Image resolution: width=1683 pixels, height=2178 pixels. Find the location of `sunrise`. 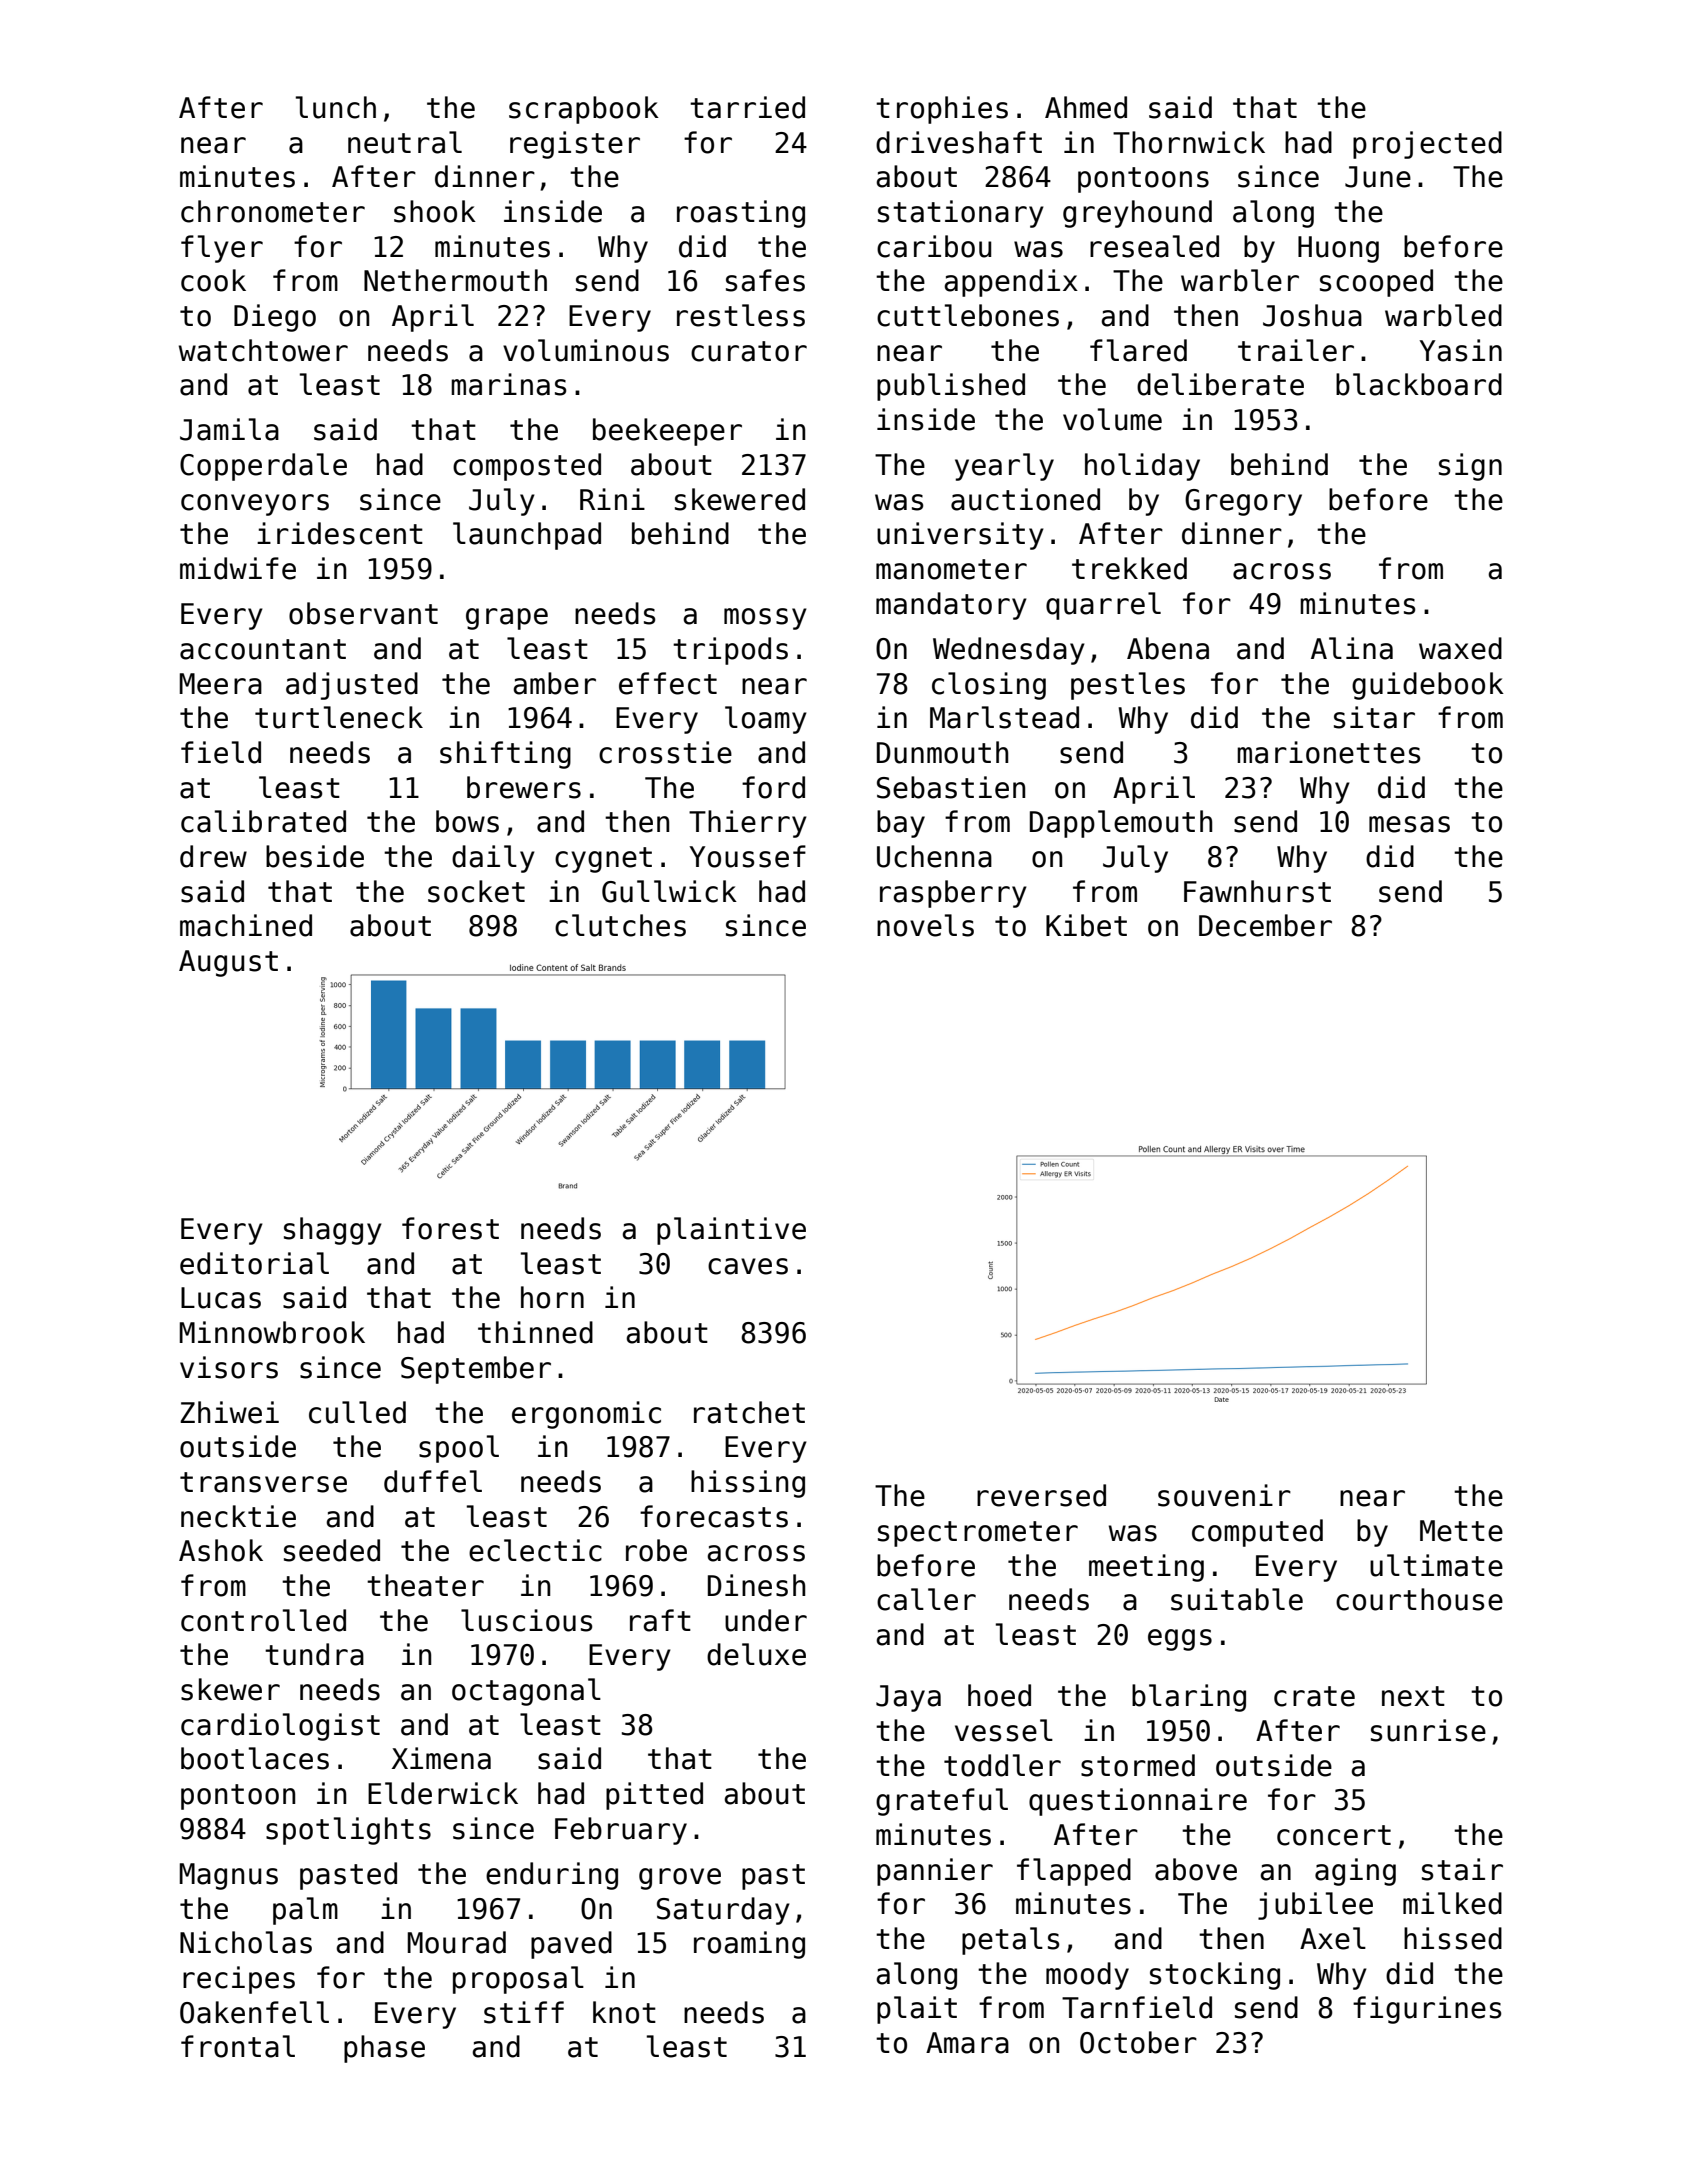

sunrise is located at coordinates (1428, 1730).
